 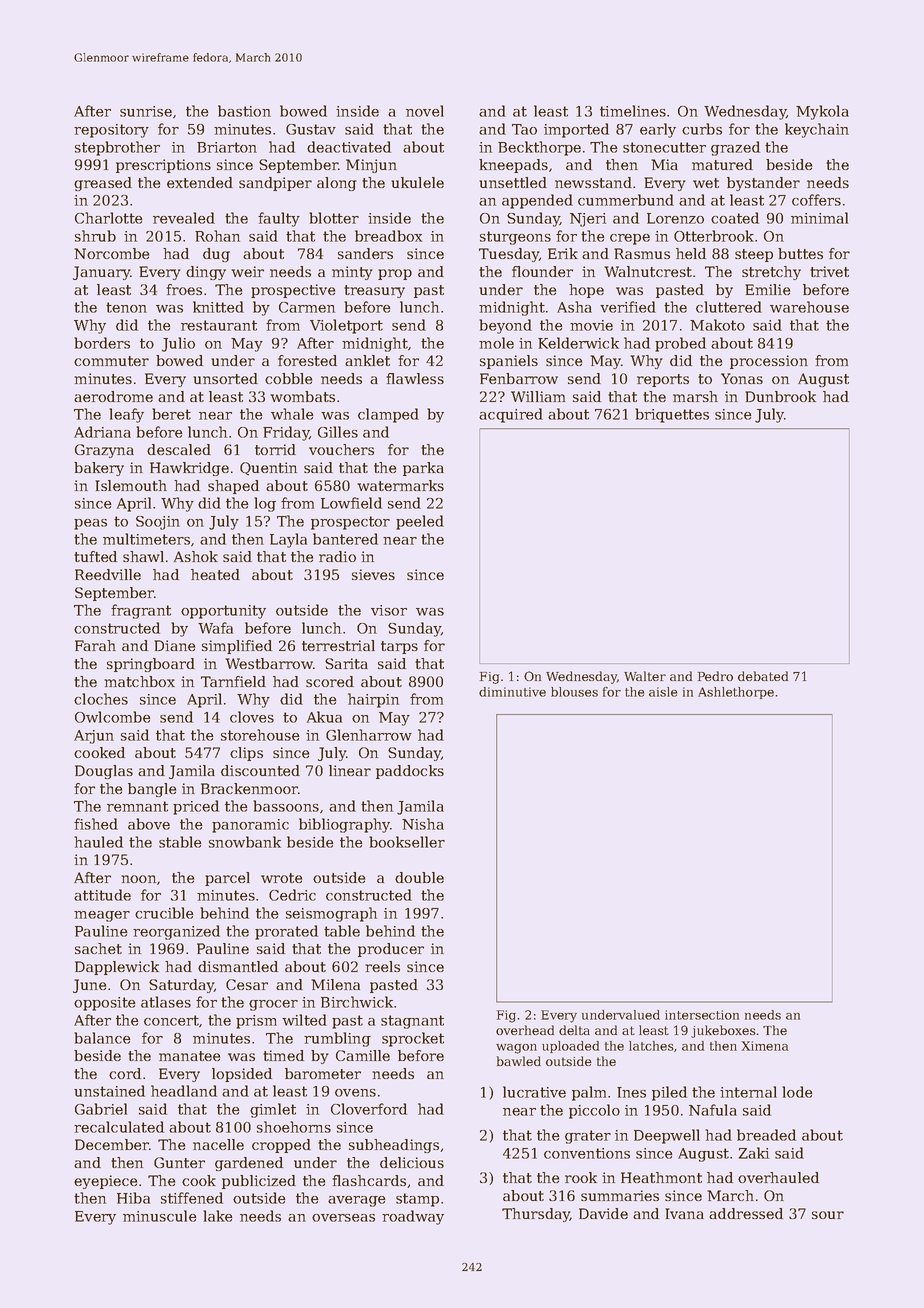 What do you see at coordinates (819, 218) in the screenshot?
I see `minimal` at bounding box center [819, 218].
